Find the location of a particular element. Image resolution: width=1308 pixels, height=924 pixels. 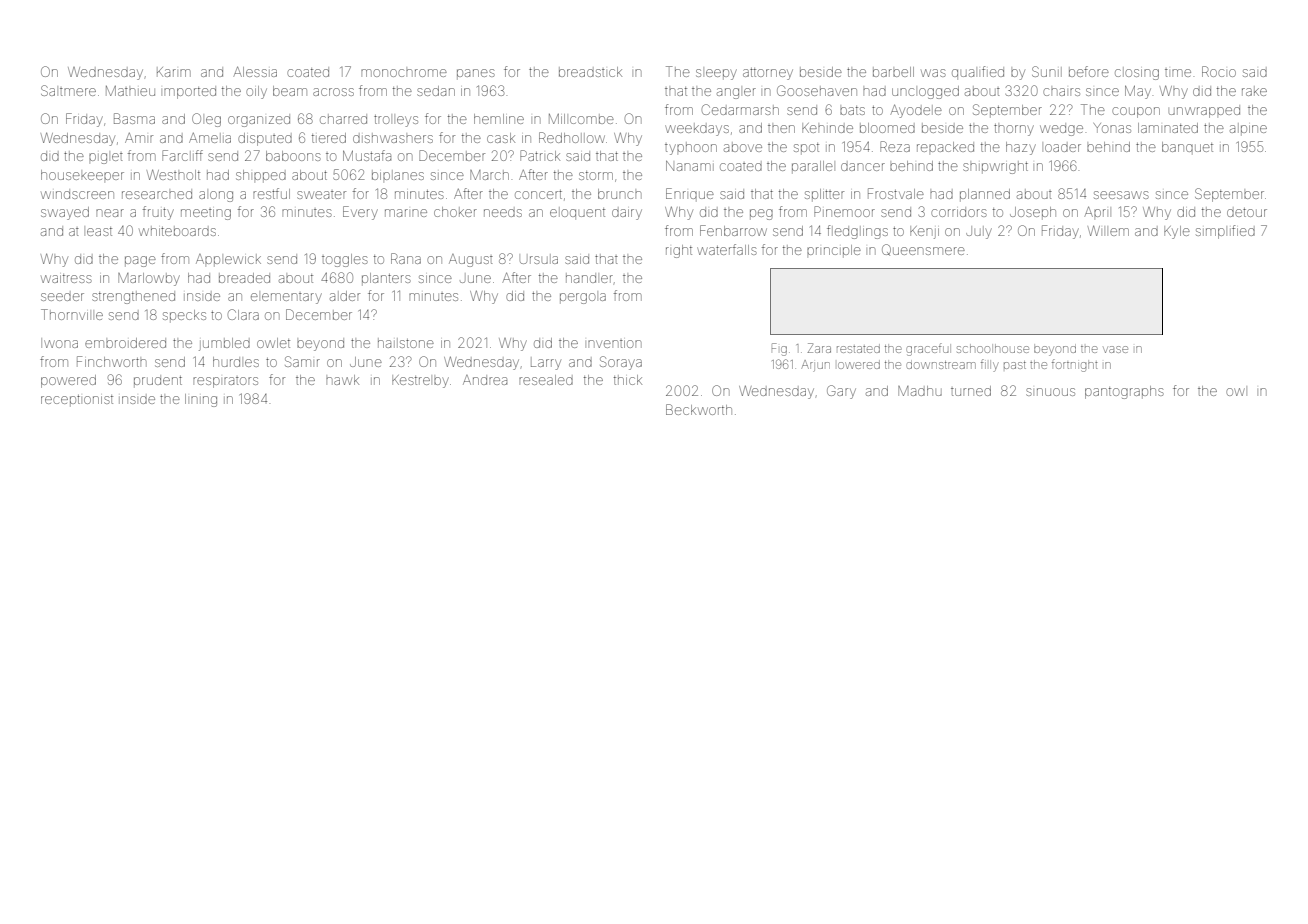

sedan is located at coordinates (436, 91).
